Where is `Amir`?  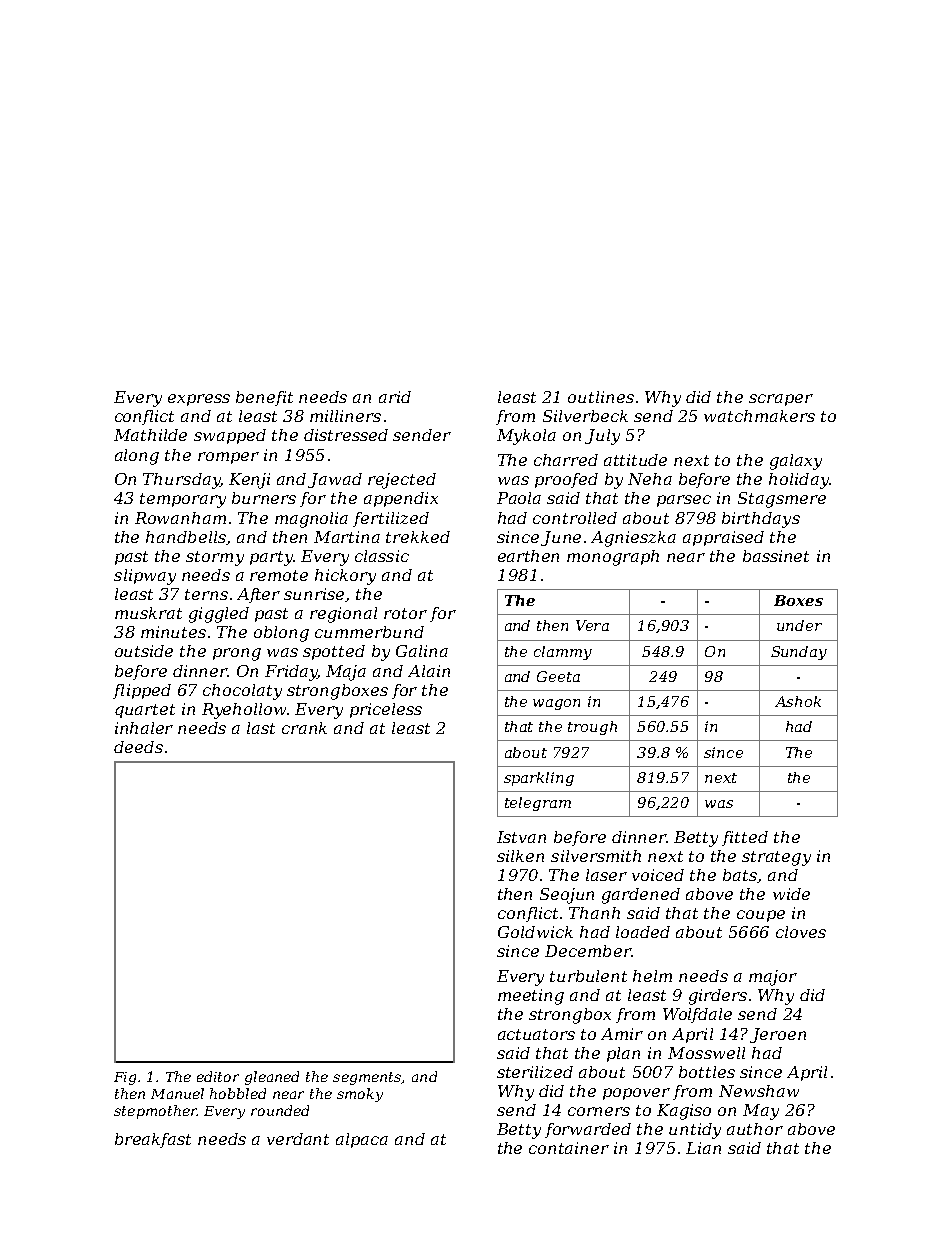
Amir is located at coordinates (622, 1034).
